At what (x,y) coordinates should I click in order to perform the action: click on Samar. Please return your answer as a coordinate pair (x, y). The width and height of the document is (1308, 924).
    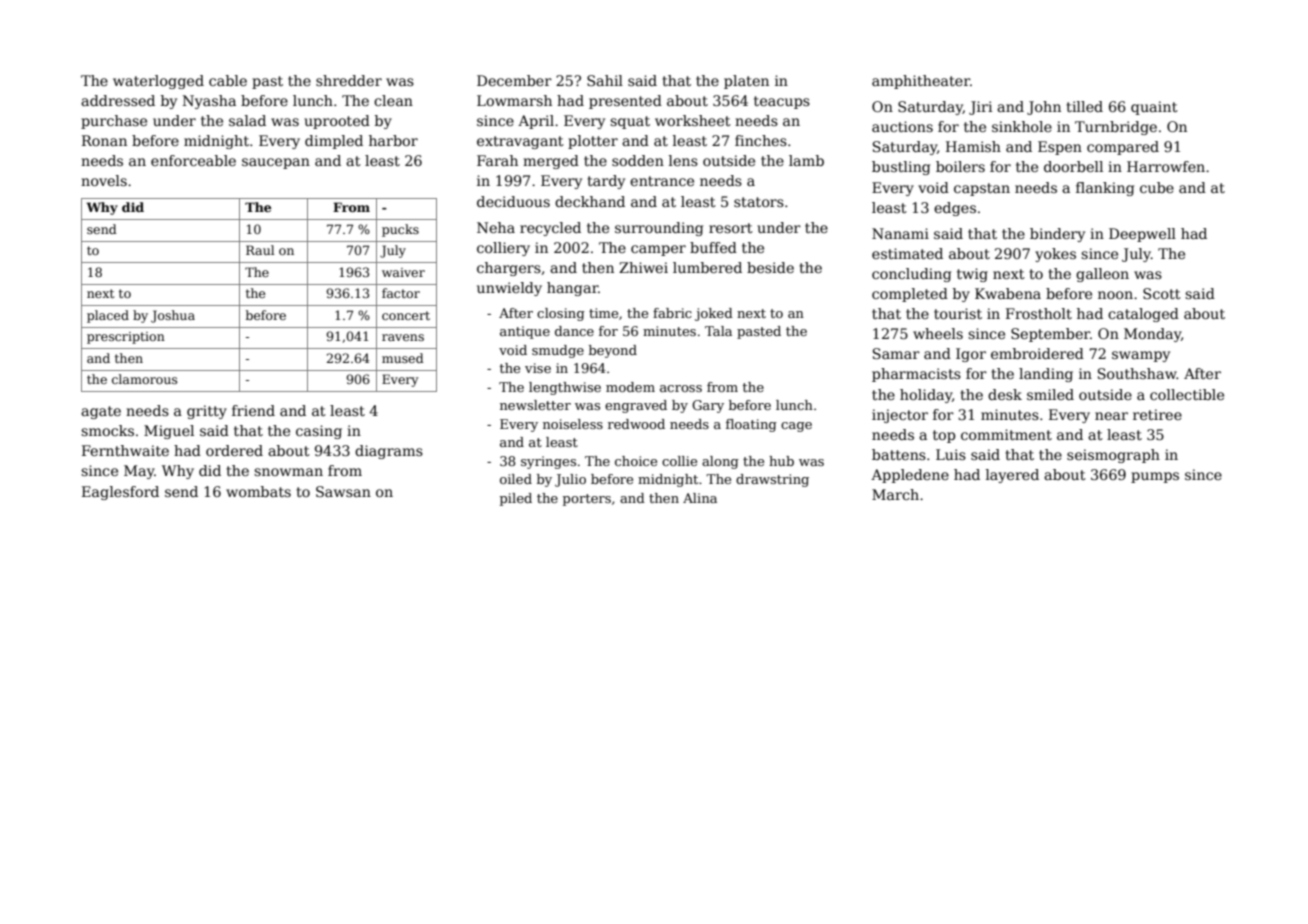
    Looking at the image, I should click on (896, 353).
